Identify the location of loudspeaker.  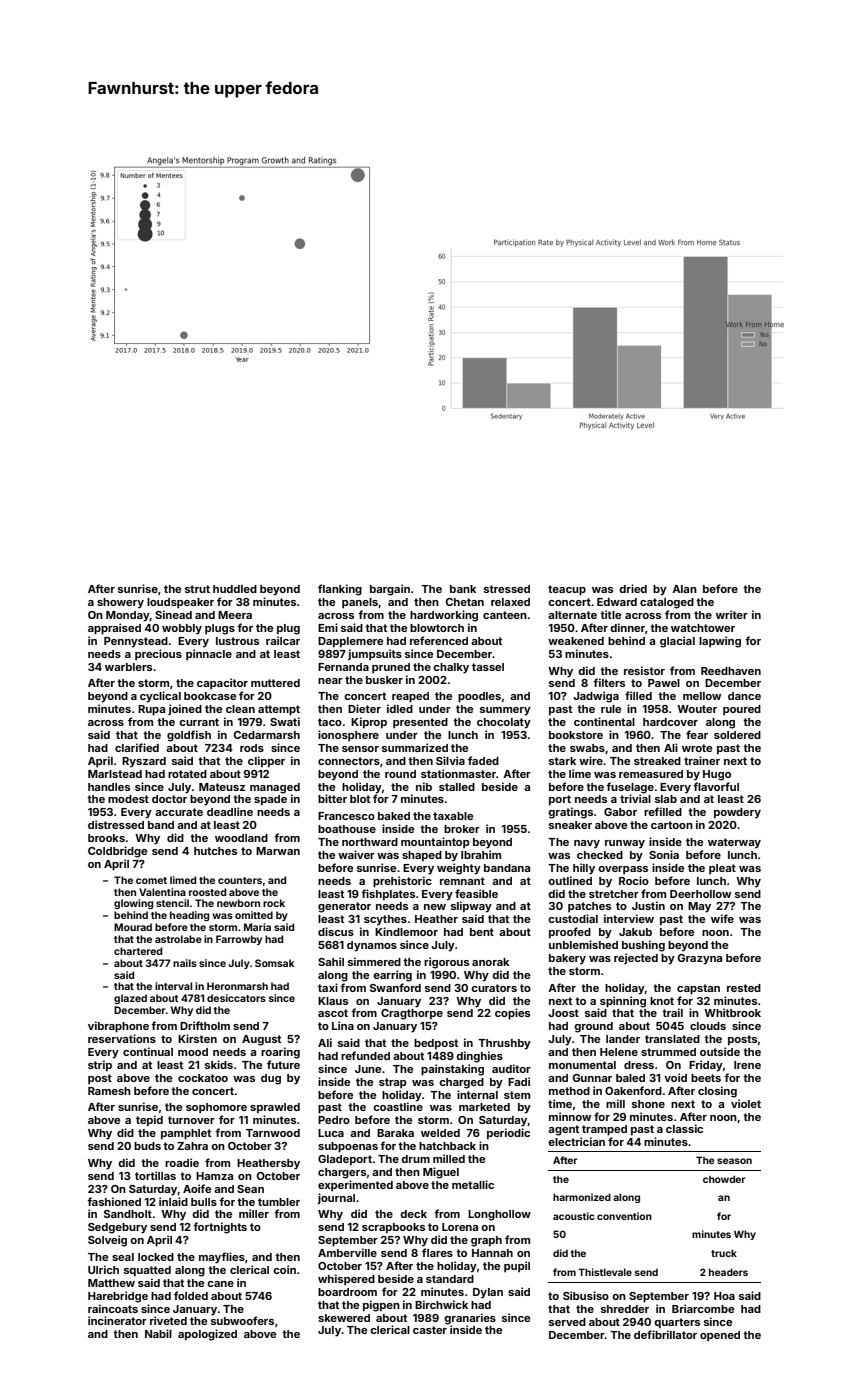
(180, 603).
